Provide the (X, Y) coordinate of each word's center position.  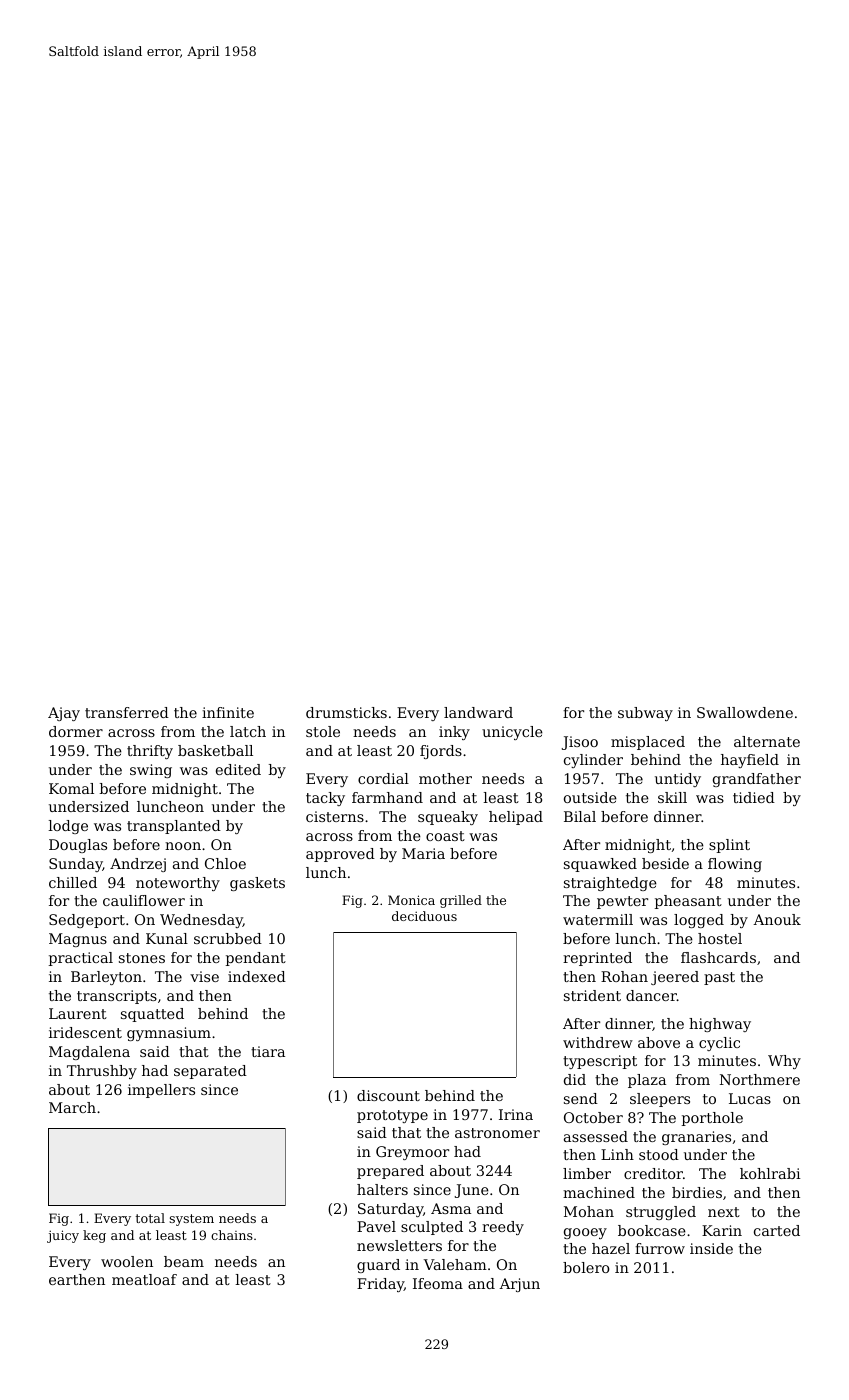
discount (388, 1095)
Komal (71, 788)
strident (592, 995)
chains (232, 1235)
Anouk (777, 919)
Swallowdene (745, 712)
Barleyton (106, 978)
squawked (600, 865)
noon (183, 846)
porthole (712, 1119)
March (72, 1107)
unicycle (512, 733)
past (719, 978)
